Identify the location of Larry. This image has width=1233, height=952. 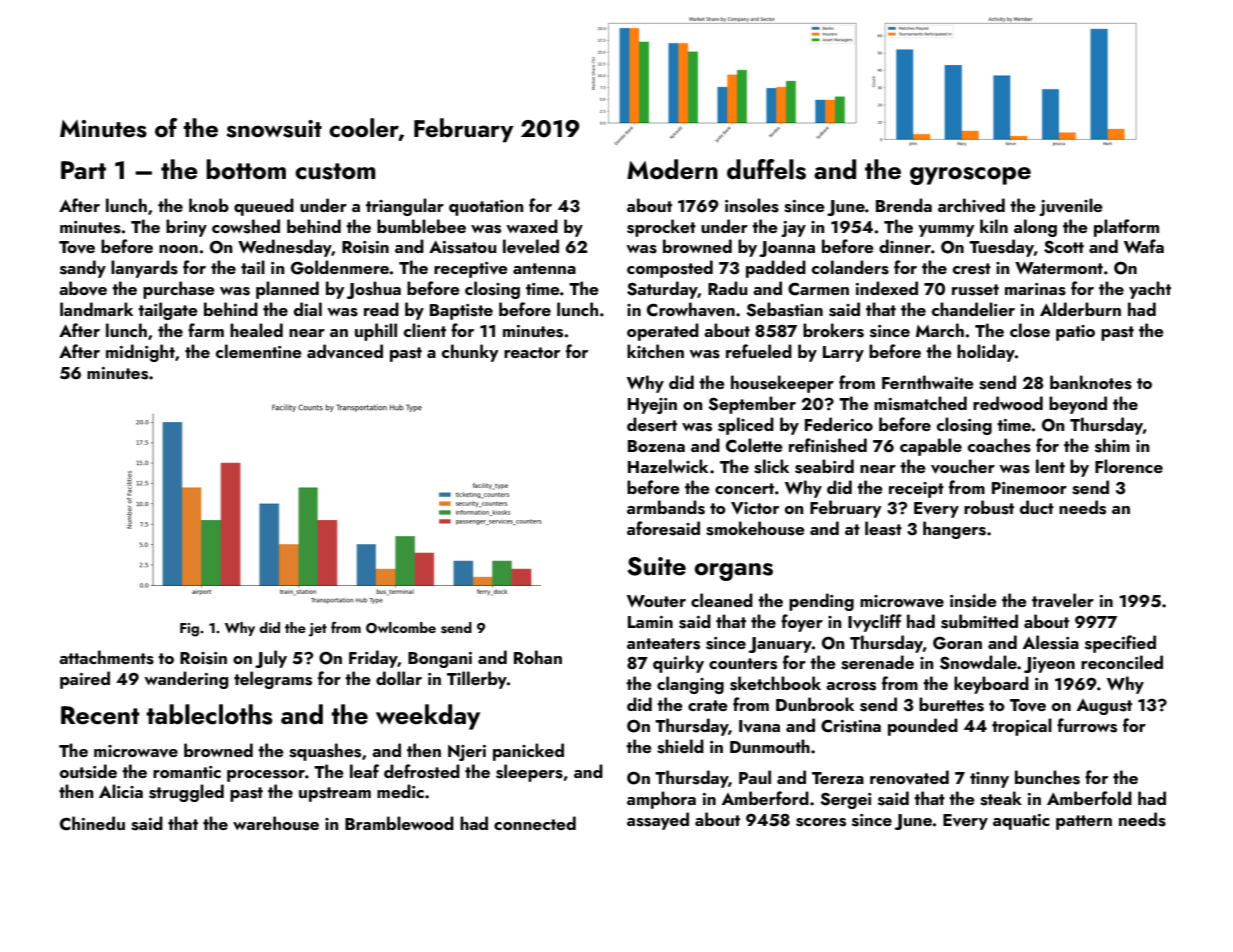
(843, 354).
